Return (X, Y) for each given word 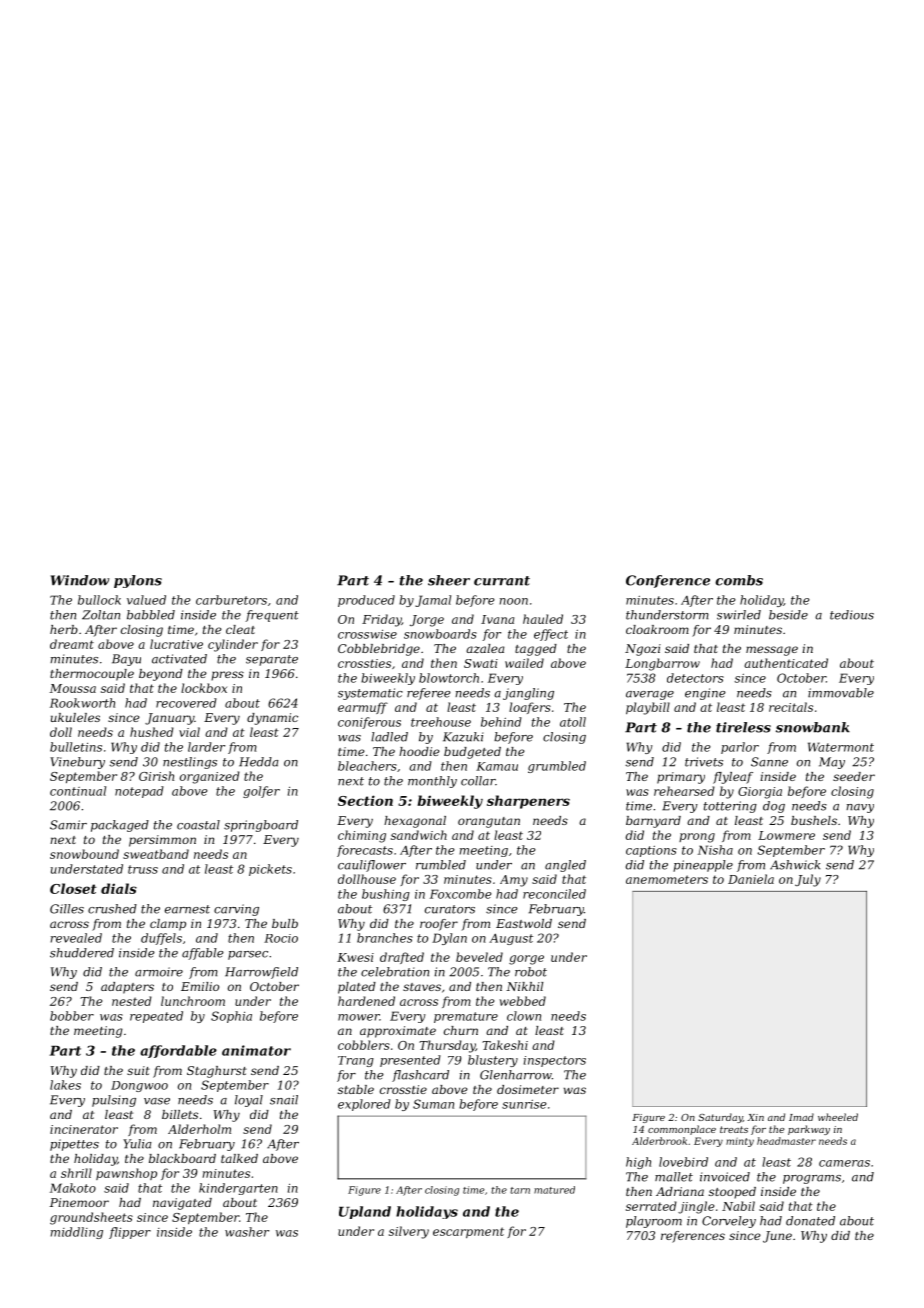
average (650, 695)
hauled (543, 619)
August (511, 939)
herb (64, 629)
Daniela (751, 879)
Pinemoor (79, 1202)
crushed (112, 909)
